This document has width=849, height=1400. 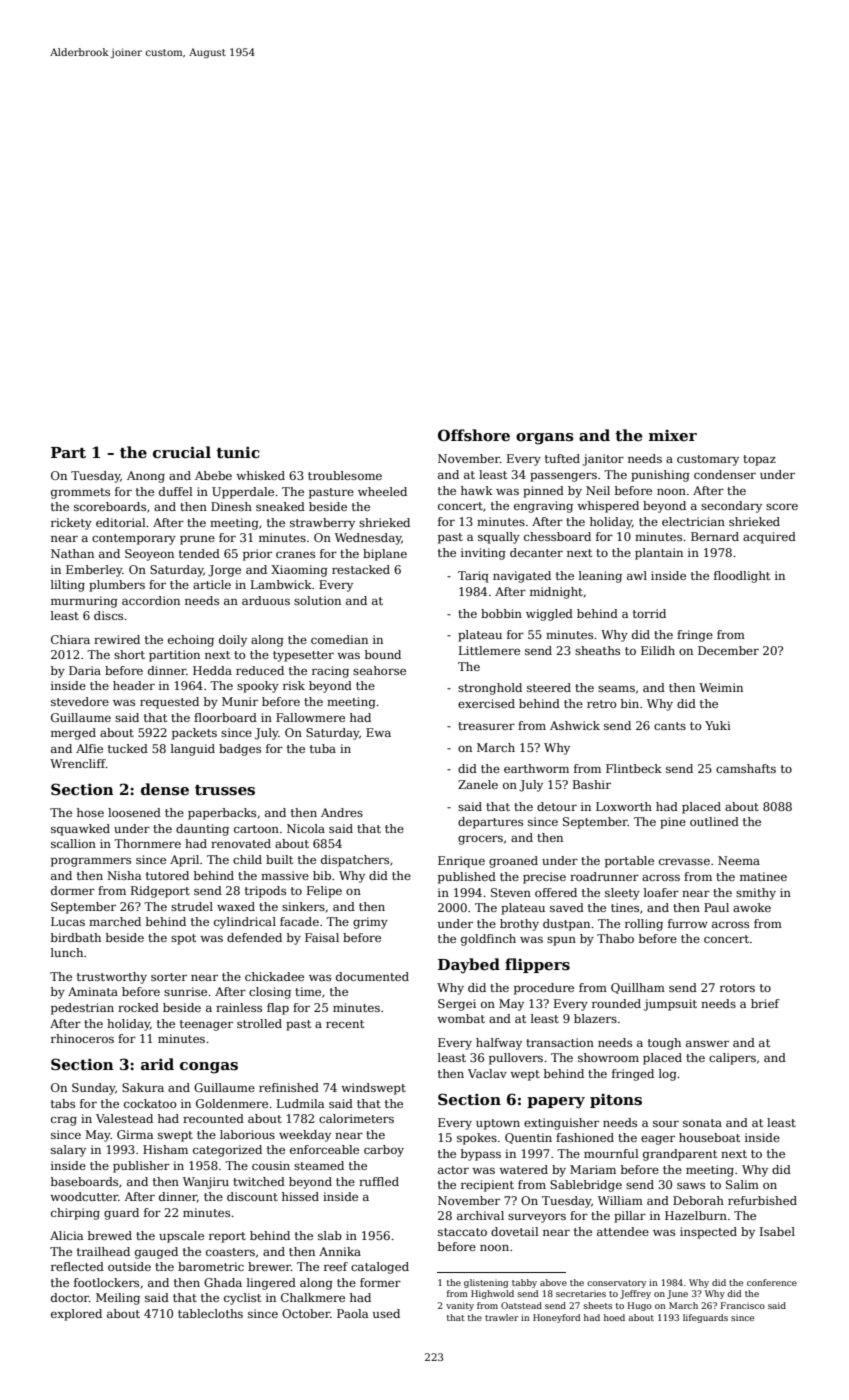 What do you see at coordinates (728, 650) in the document?
I see `December` at bounding box center [728, 650].
